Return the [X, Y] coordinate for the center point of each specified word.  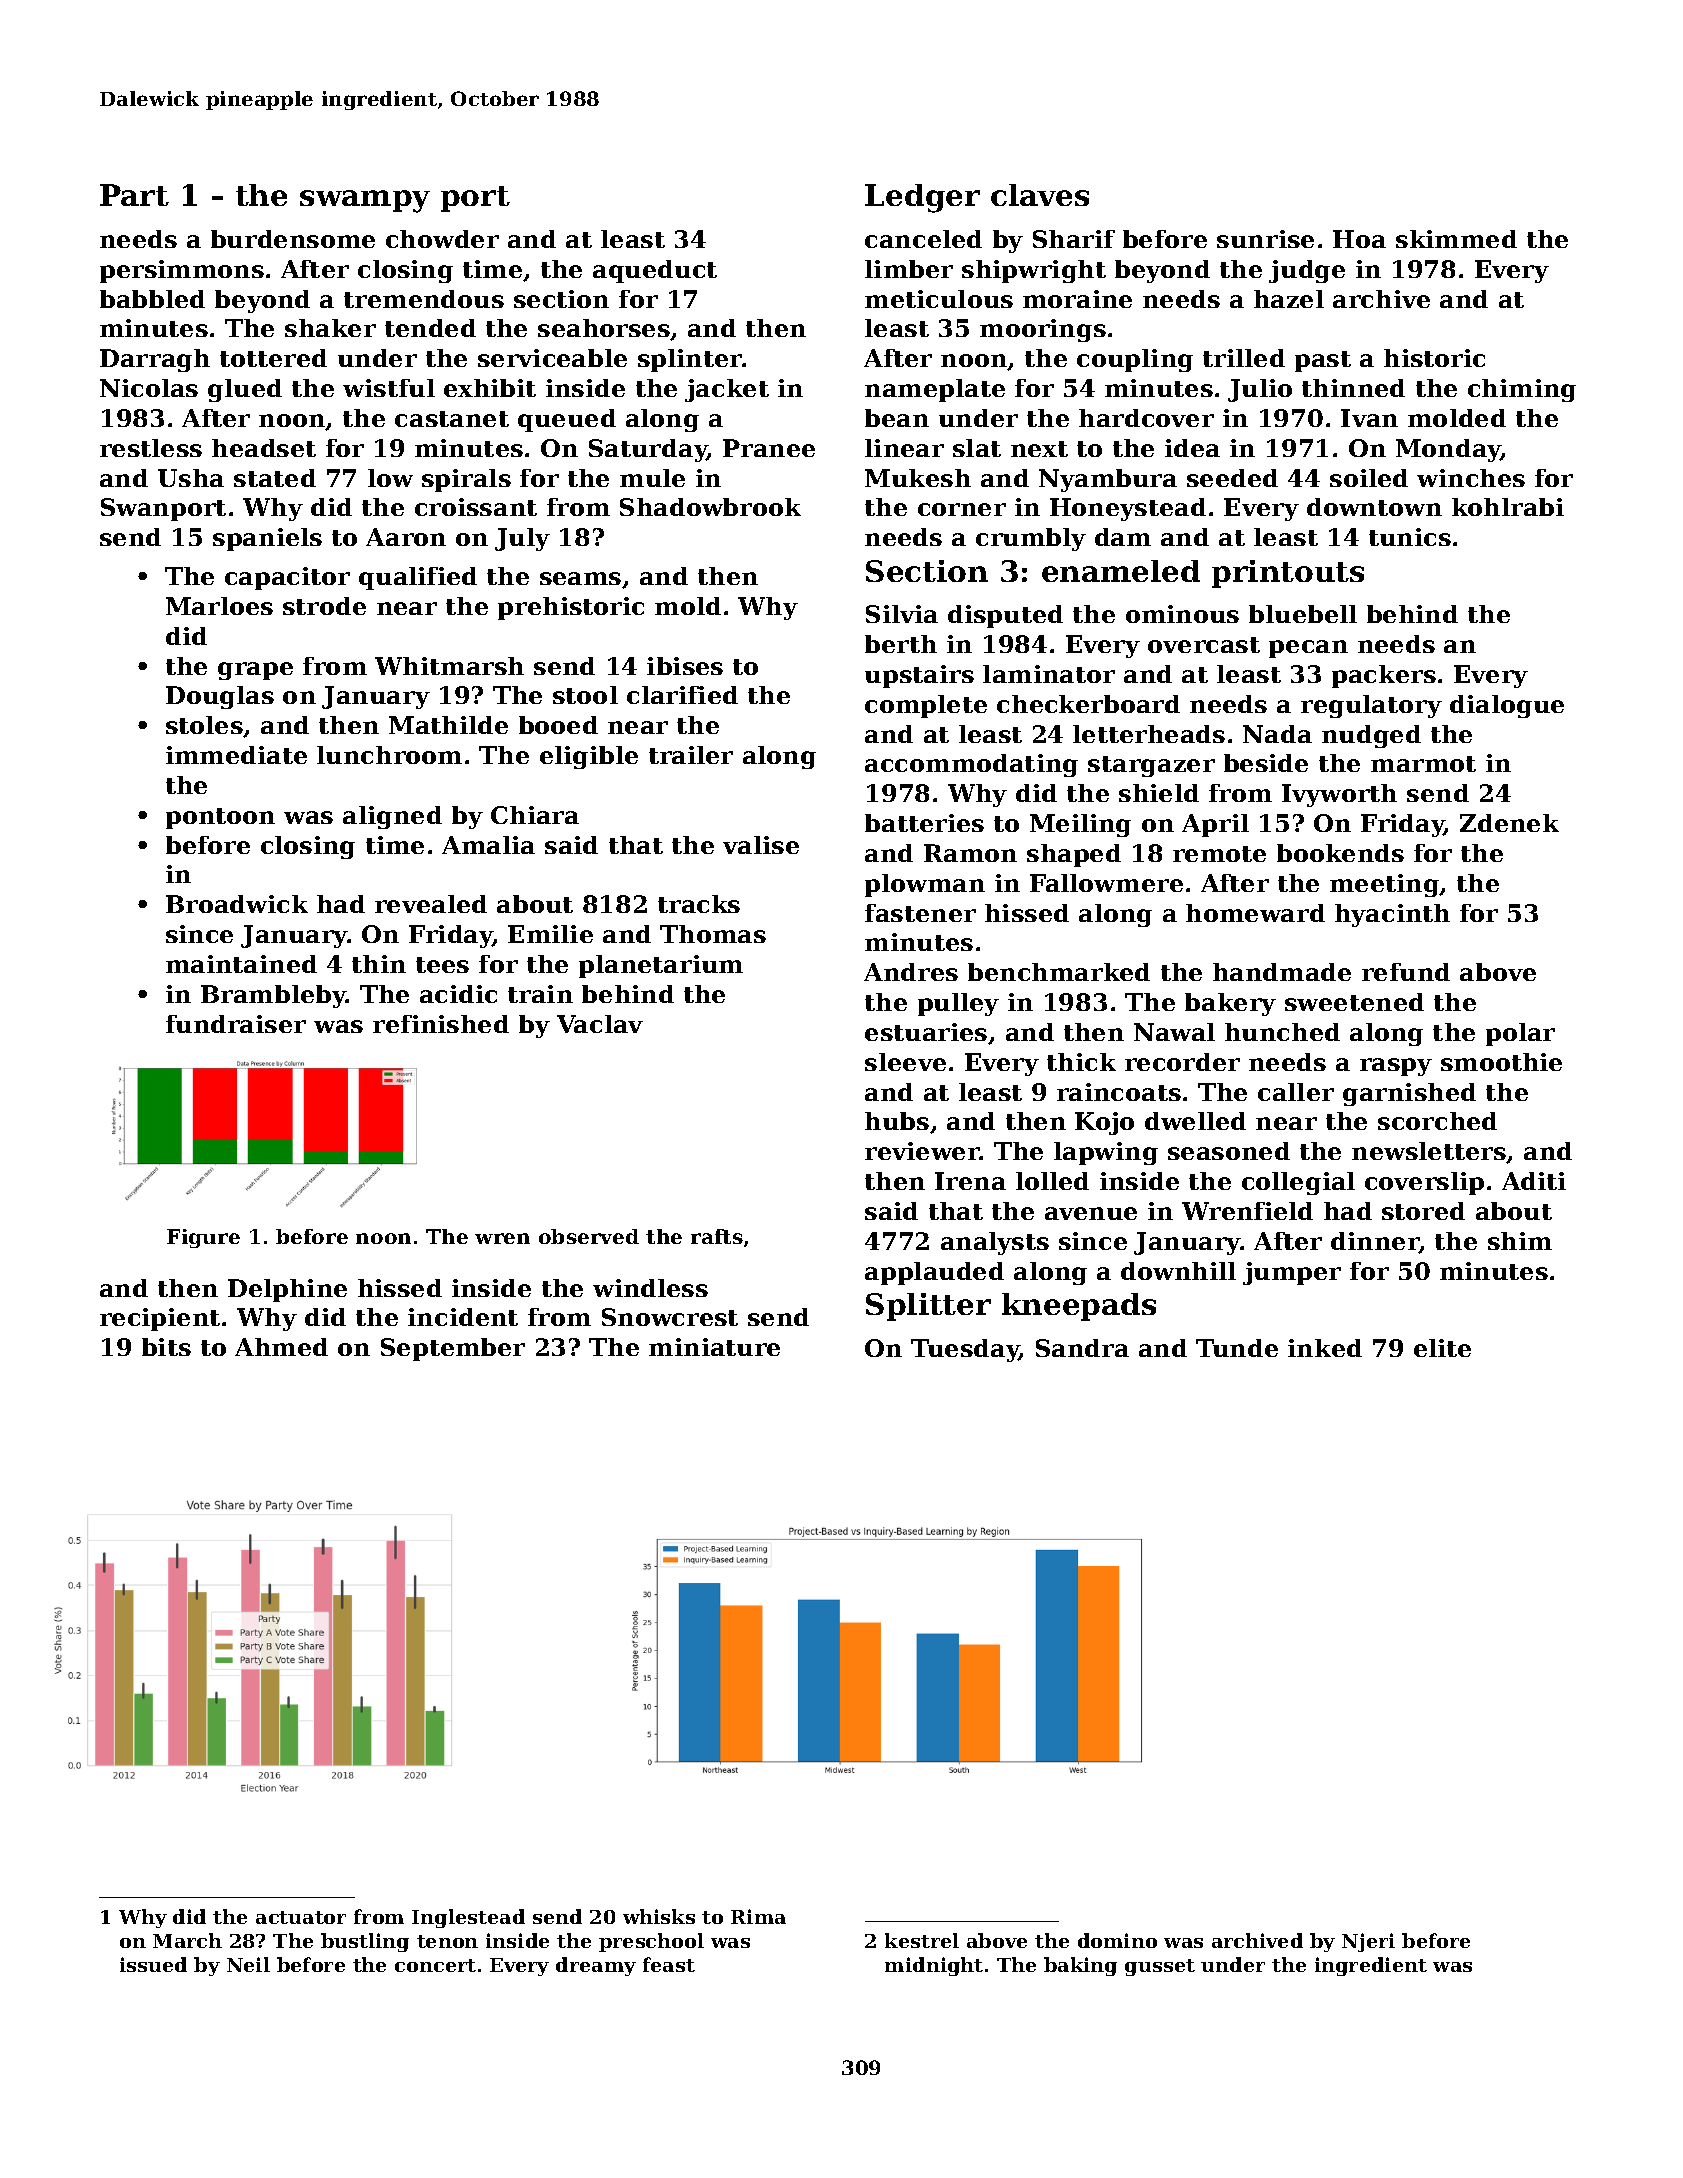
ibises [685, 666]
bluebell [1303, 614]
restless [151, 448]
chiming [1522, 390]
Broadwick [237, 904]
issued [153, 1964]
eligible [589, 757]
